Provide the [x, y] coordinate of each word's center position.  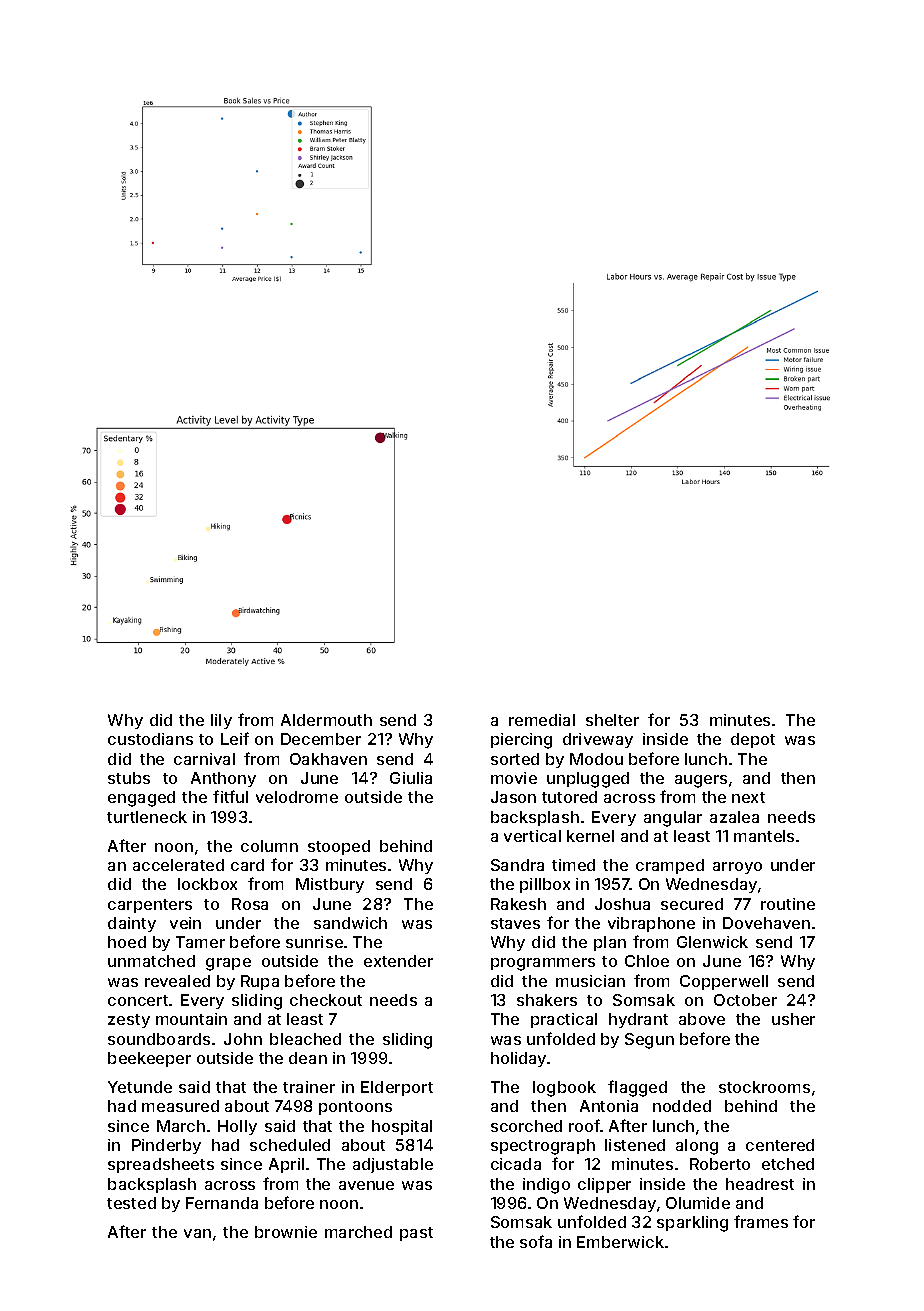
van [197, 1233]
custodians [150, 739]
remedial [542, 720]
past [416, 1234]
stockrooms [764, 1087]
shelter [612, 720]
